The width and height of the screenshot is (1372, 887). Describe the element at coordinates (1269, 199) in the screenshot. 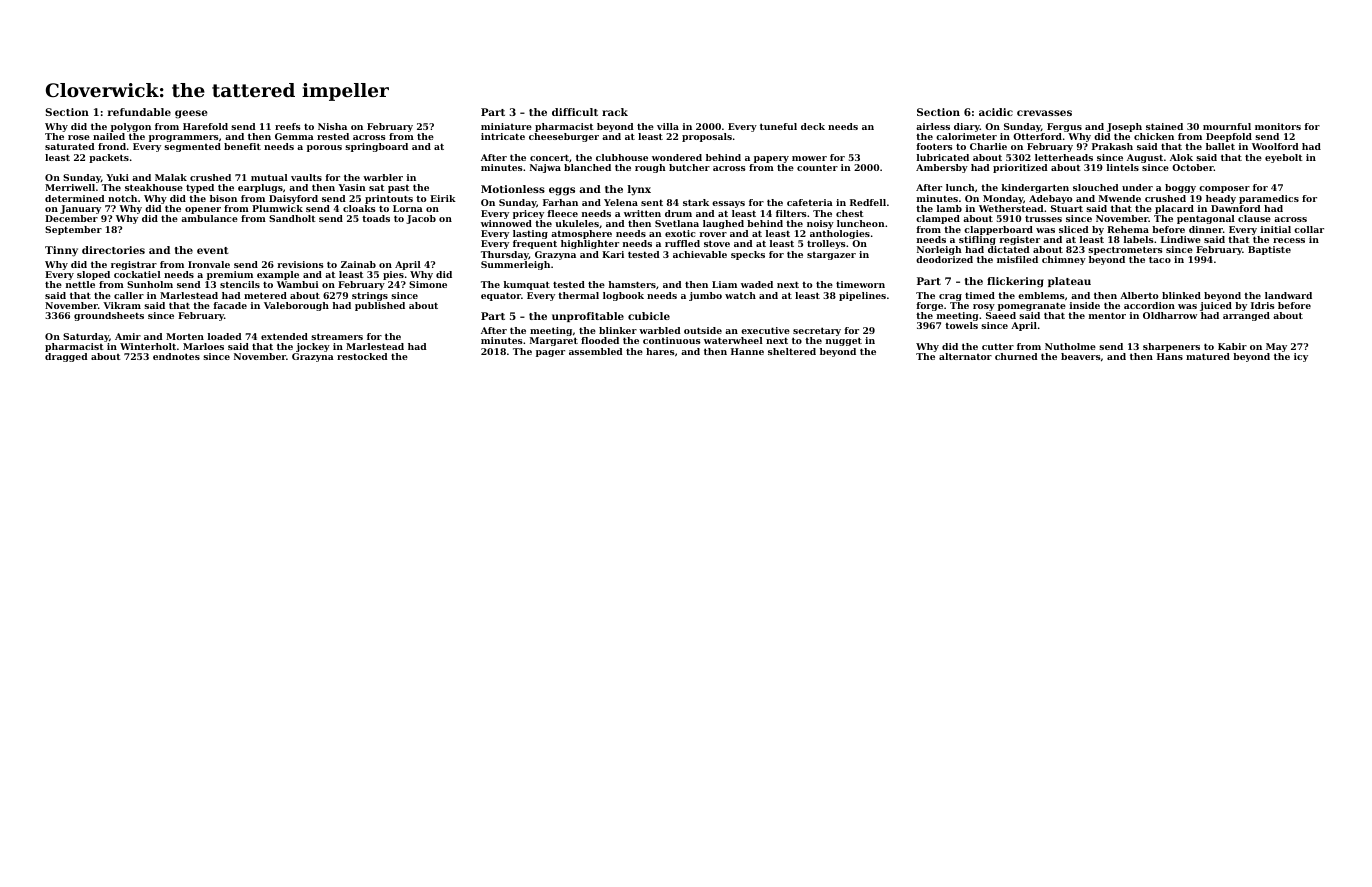

I see `paramedics` at that location.
